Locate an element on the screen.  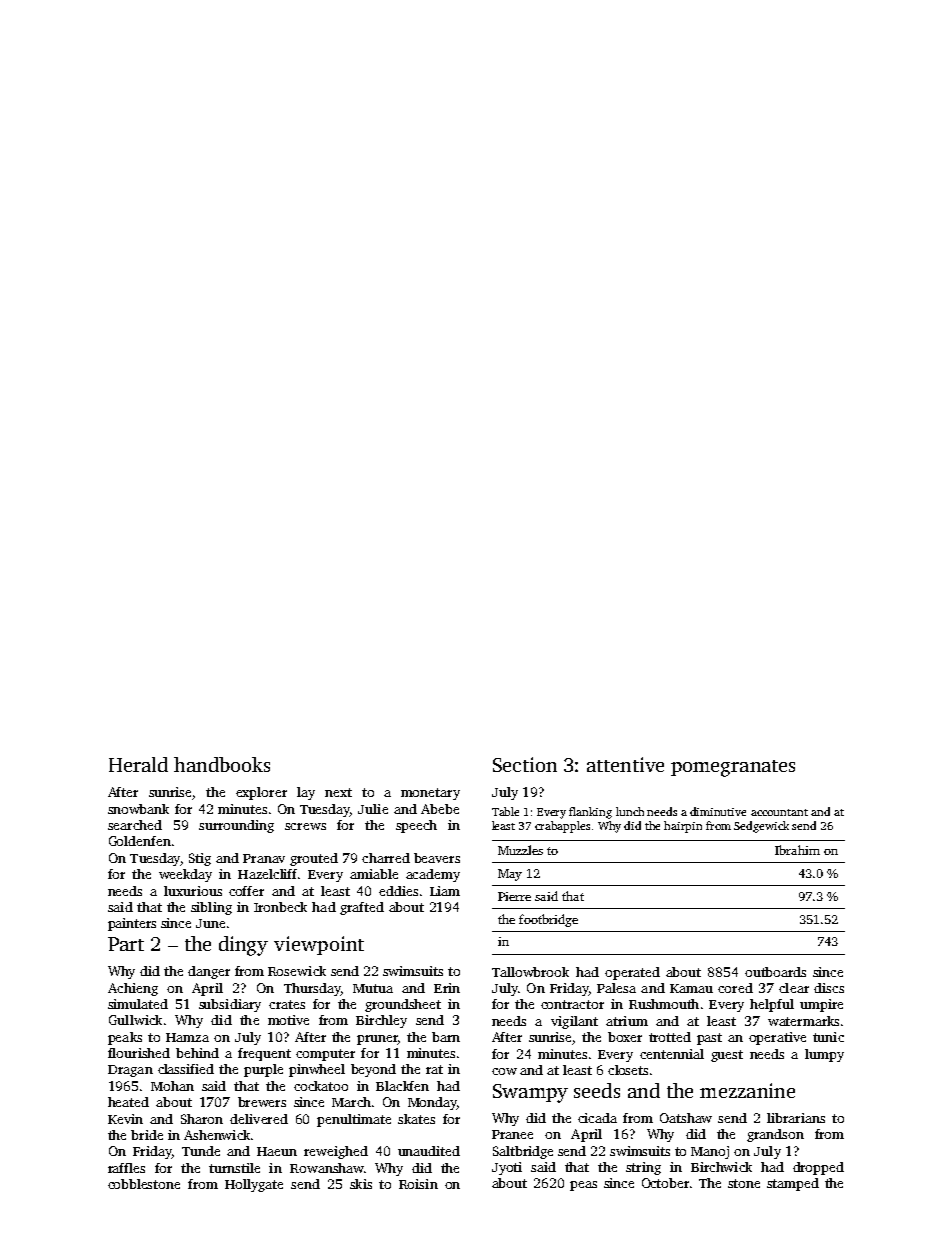
Section is located at coordinates (525, 764).
